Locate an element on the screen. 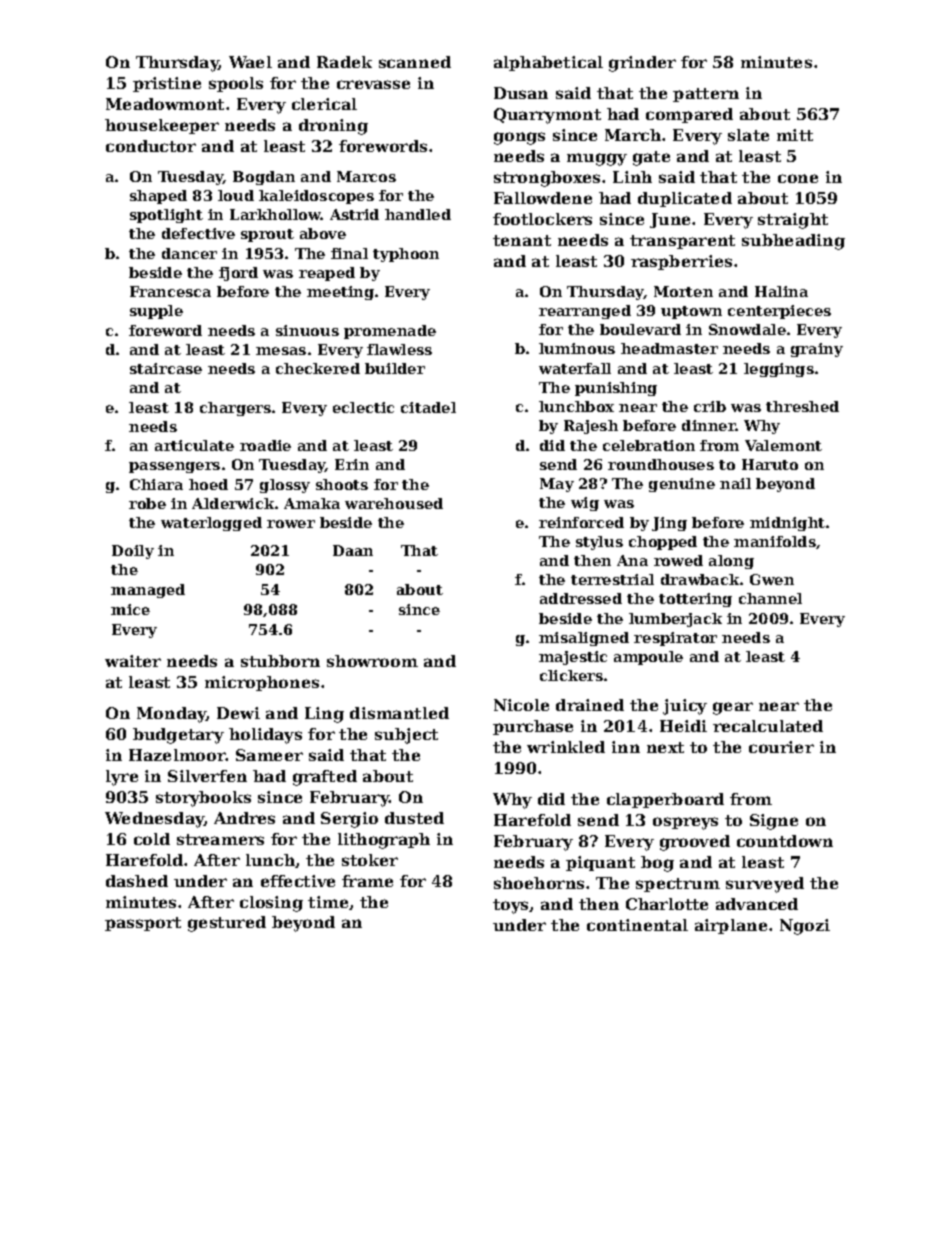  tenant is located at coordinates (522, 240).
